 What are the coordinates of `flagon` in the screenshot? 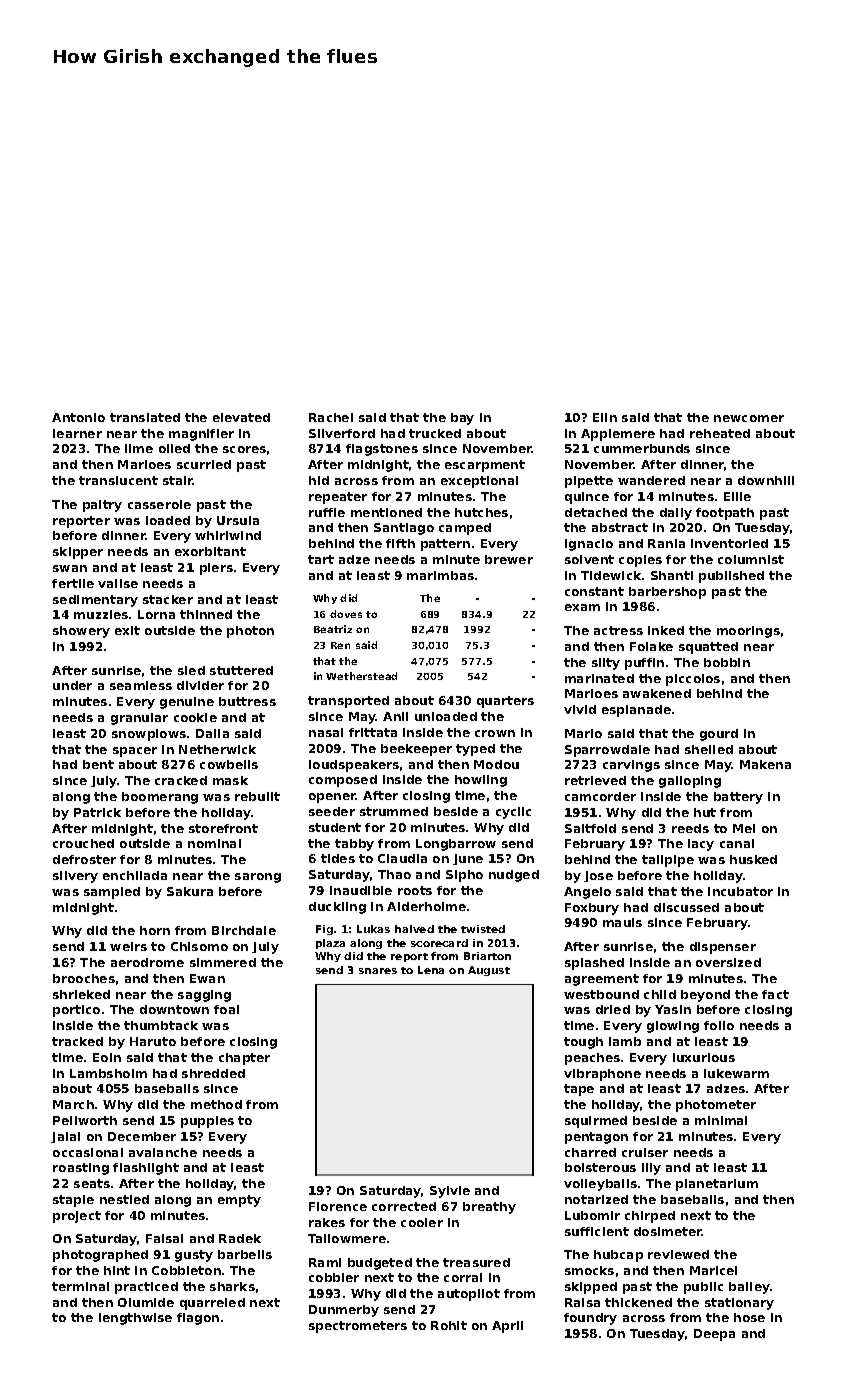 It's located at (198, 1319).
